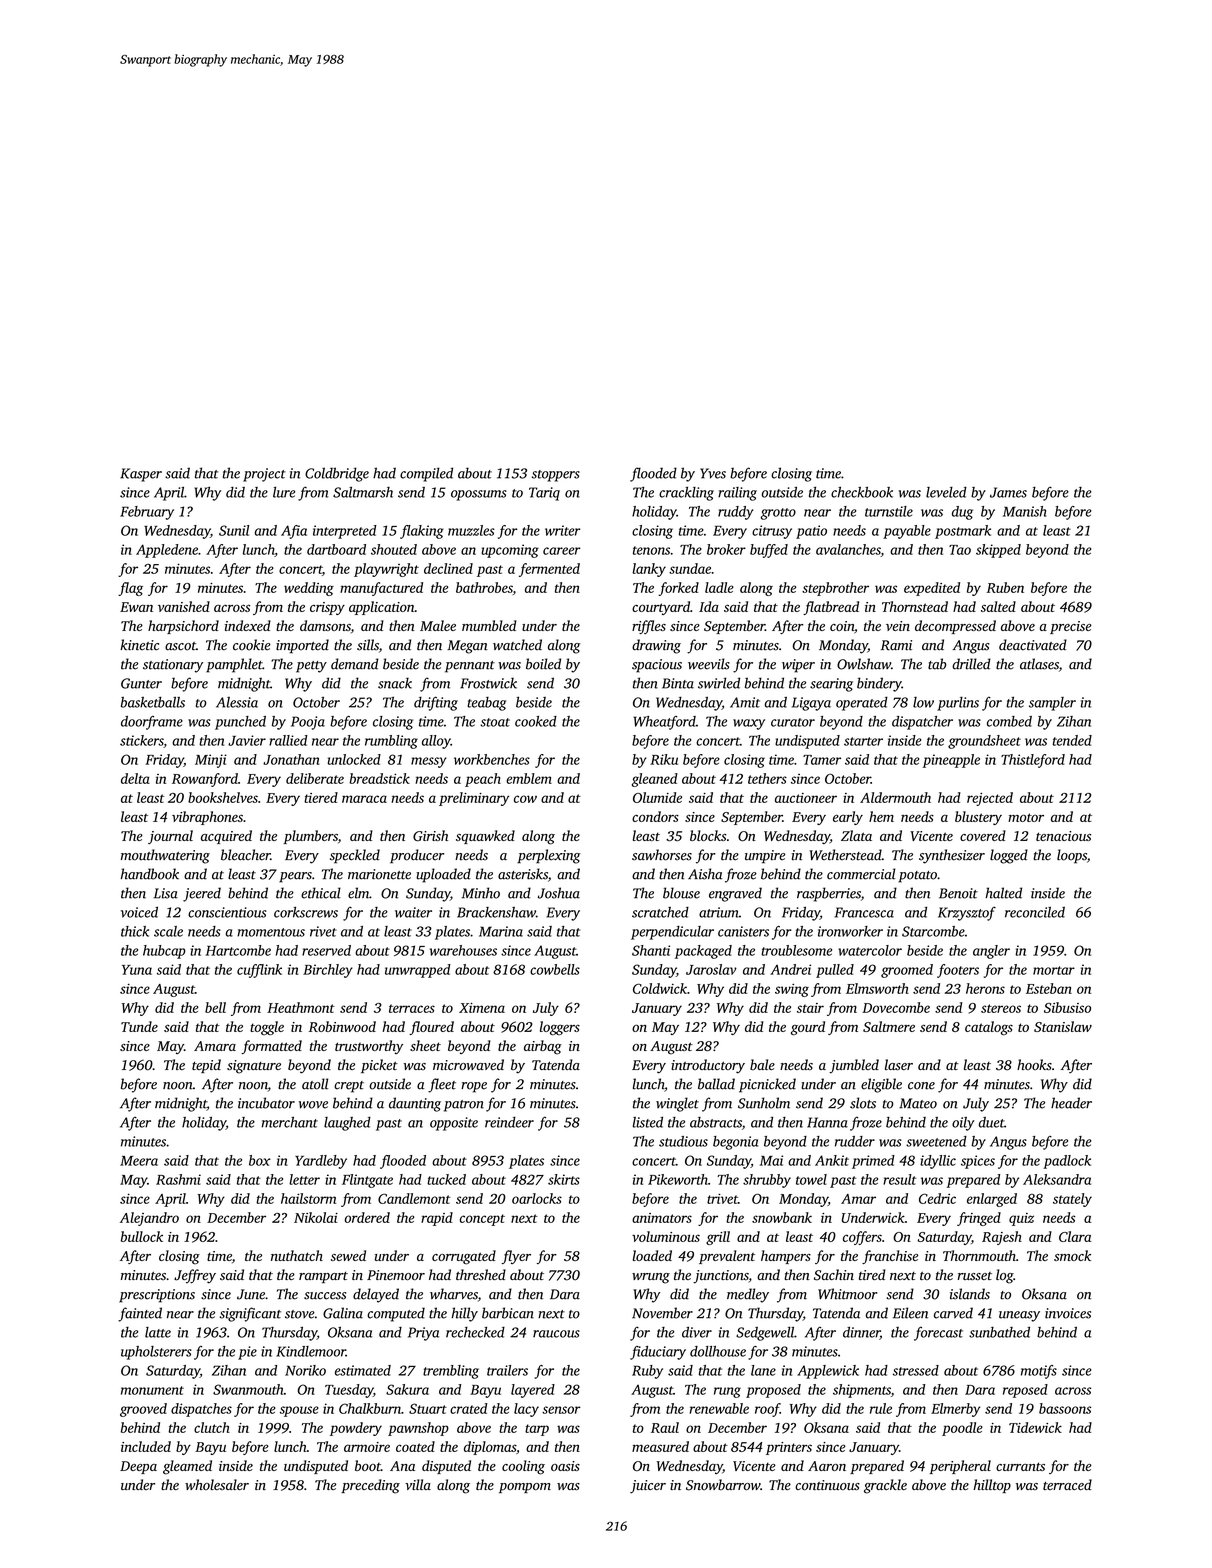 This screenshot has width=1212, height=1568. What do you see at coordinates (1067, 1162) in the screenshot?
I see `padlock` at bounding box center [1067, 1162].
